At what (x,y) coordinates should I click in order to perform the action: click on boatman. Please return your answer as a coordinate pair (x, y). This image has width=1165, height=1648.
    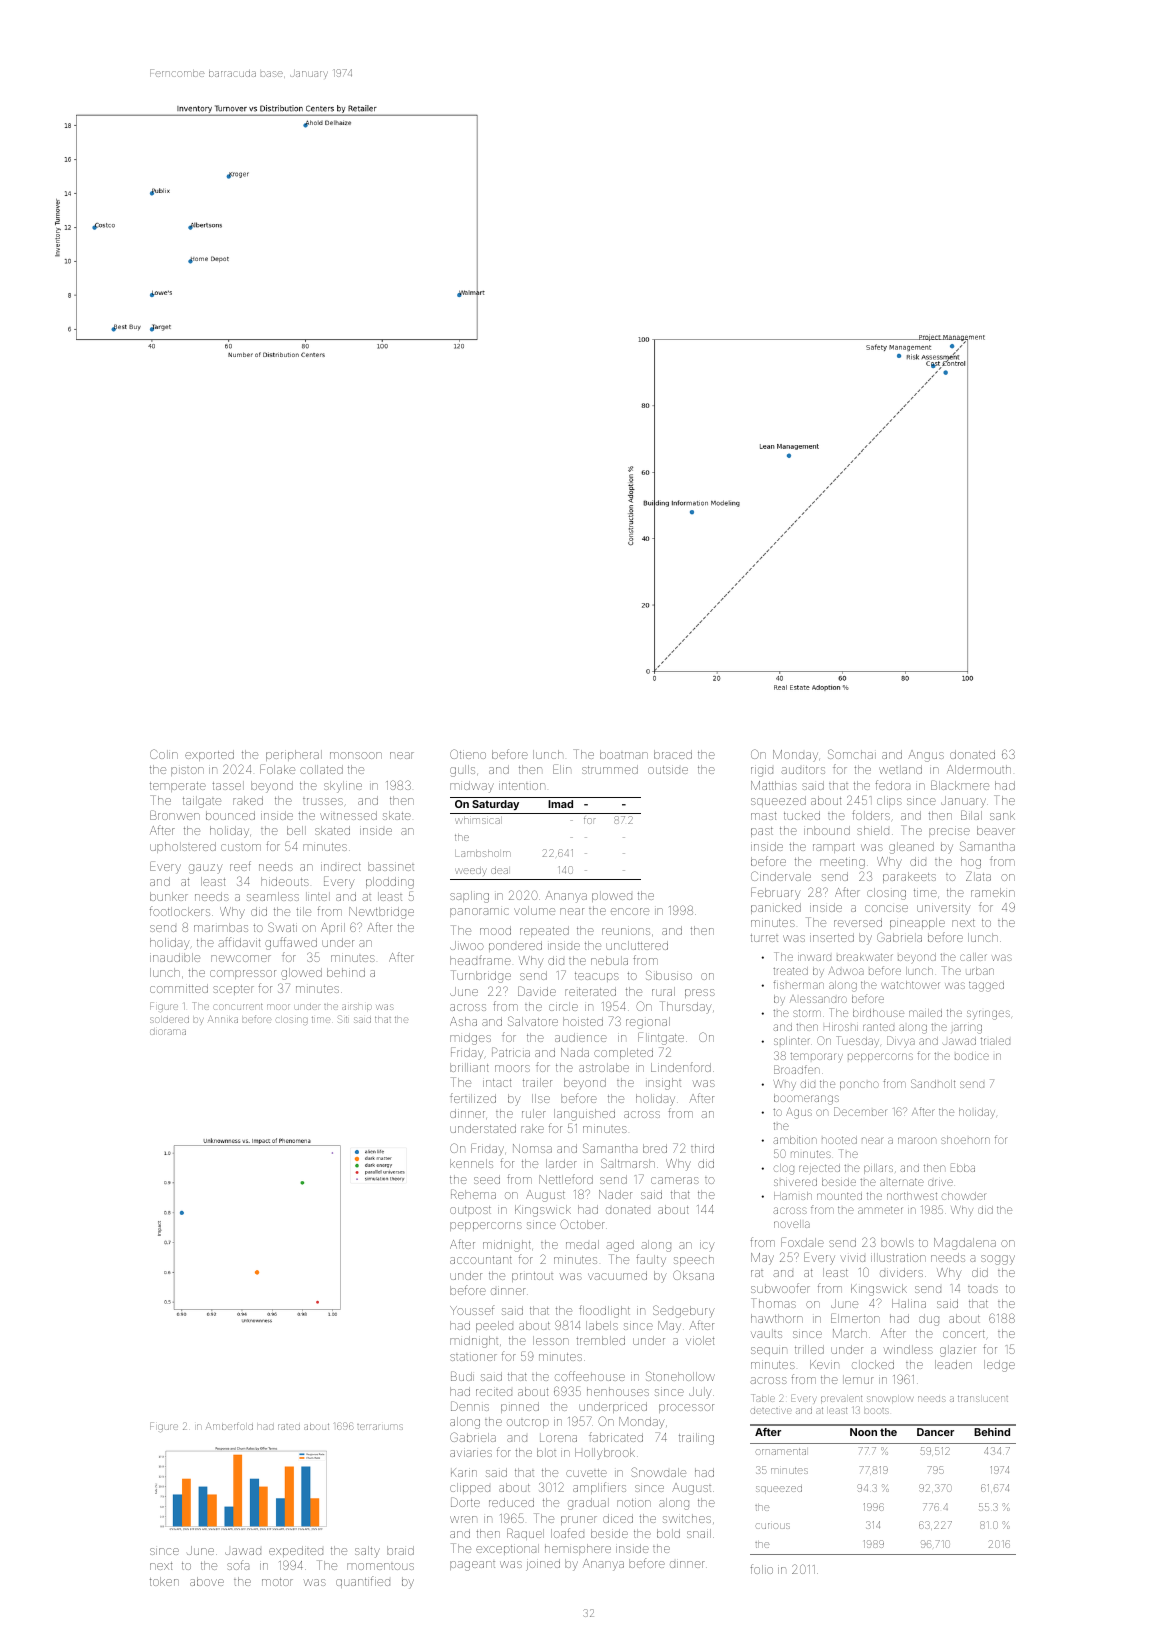
    Looking at the image, I should click on (624, 754).
